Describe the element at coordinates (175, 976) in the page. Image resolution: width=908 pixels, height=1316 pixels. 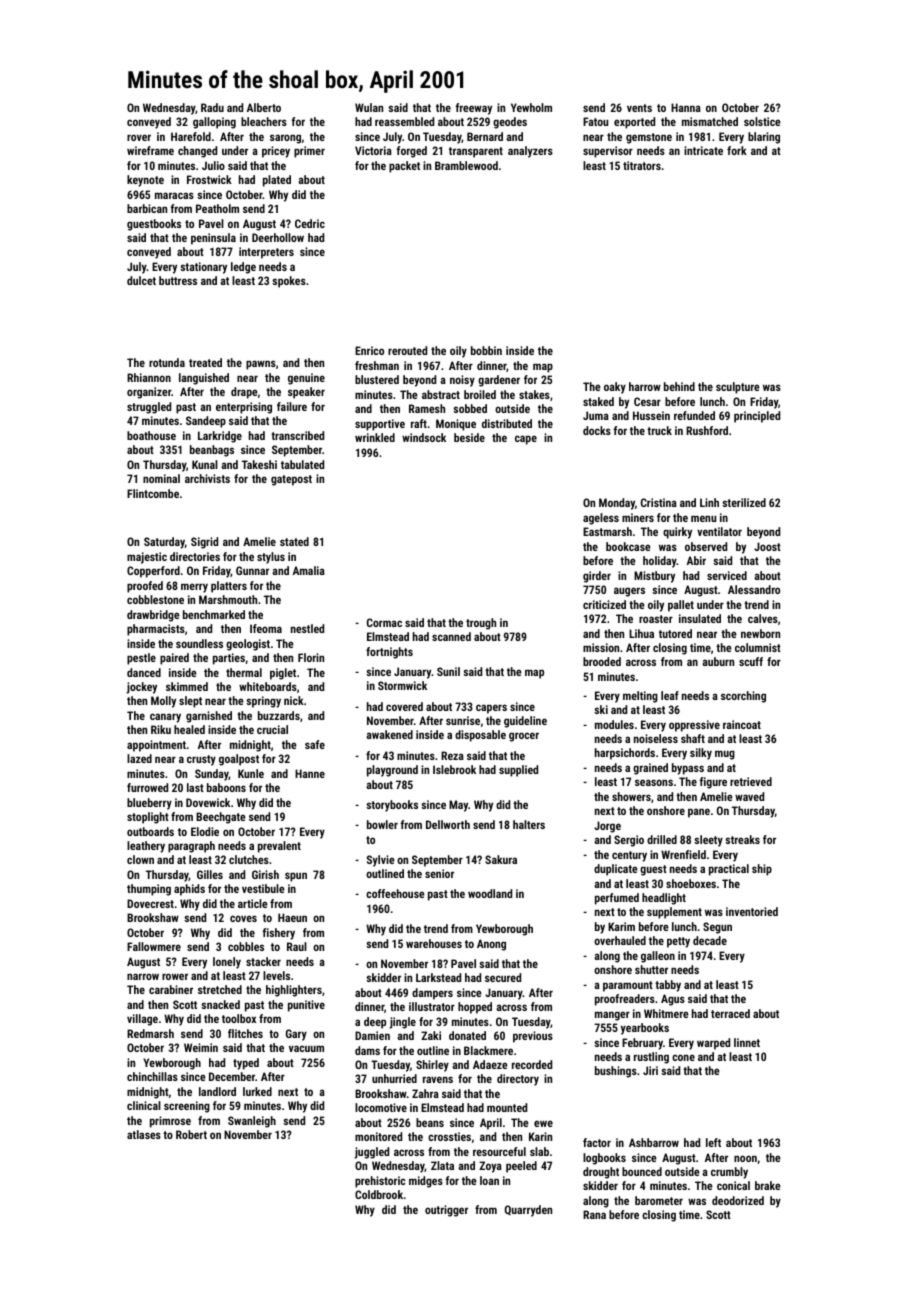
I see `rower` at that location.
